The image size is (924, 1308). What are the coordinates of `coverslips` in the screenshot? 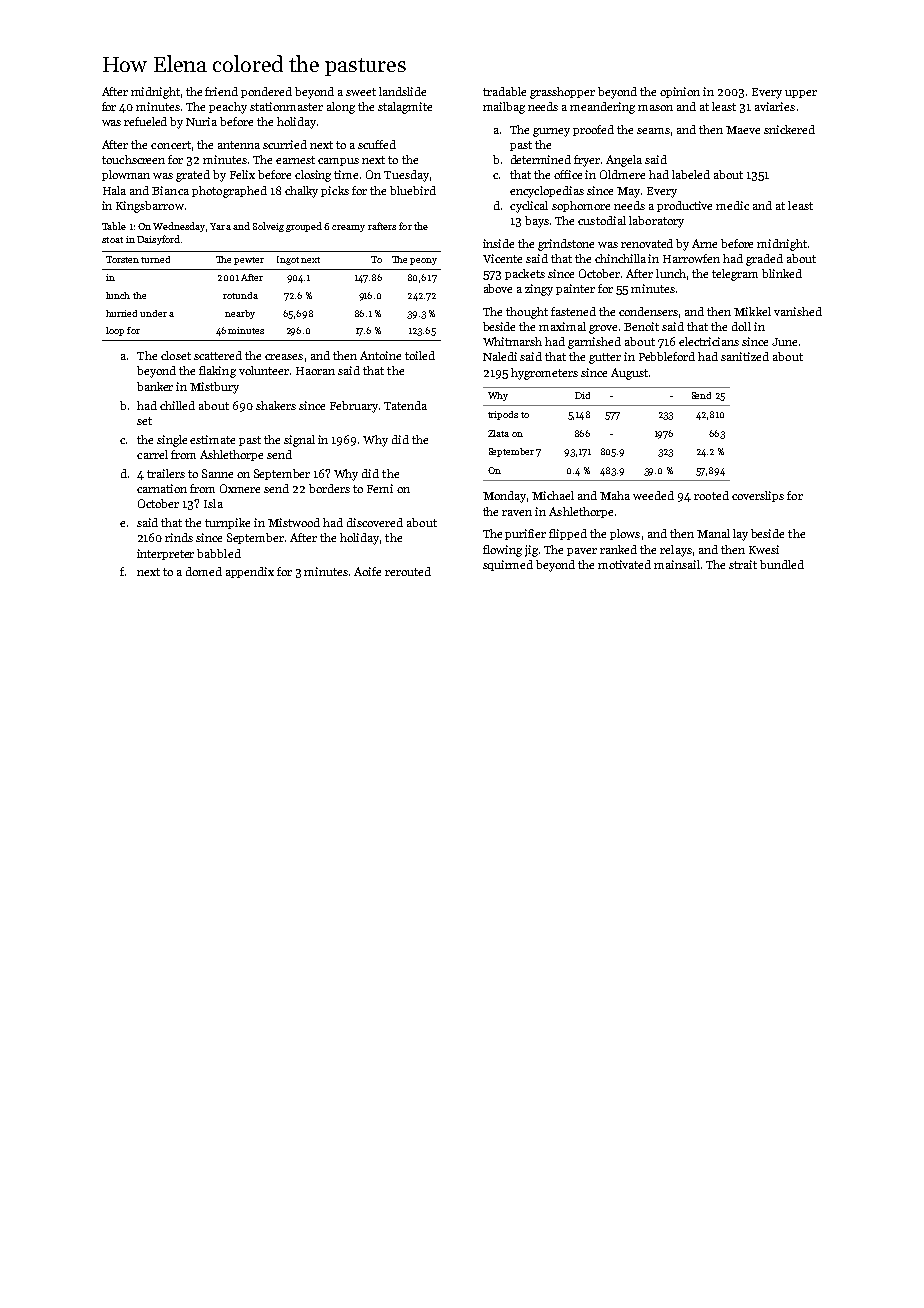 It's located at (758, 496).
